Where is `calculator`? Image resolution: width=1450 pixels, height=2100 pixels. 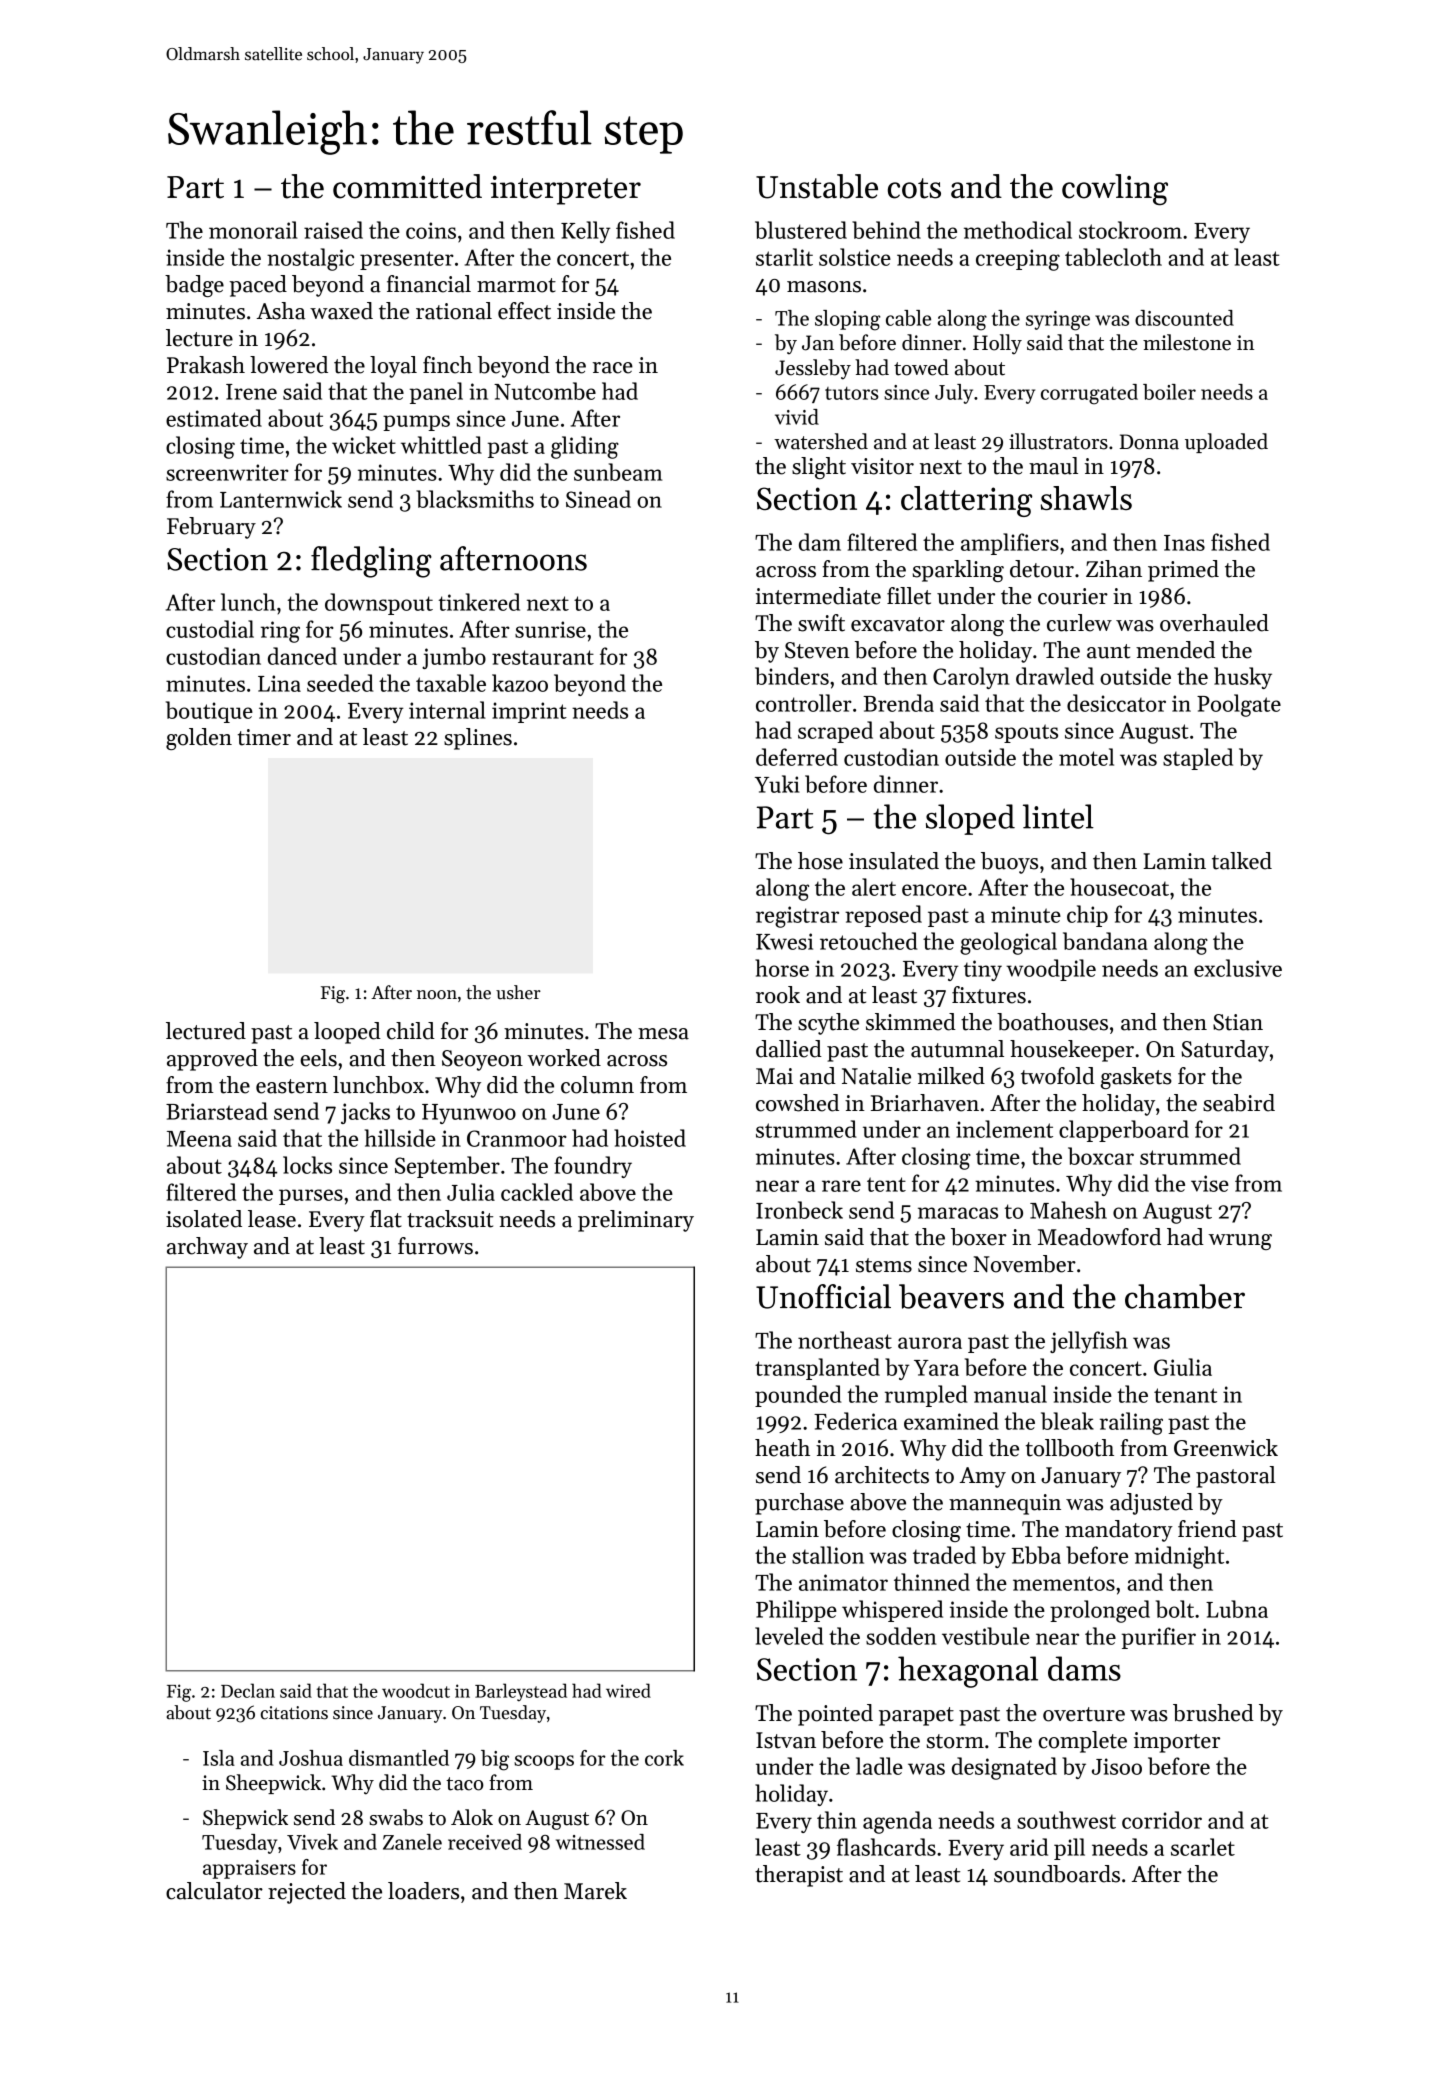
calculator is located at coordinates (214, 1891).
